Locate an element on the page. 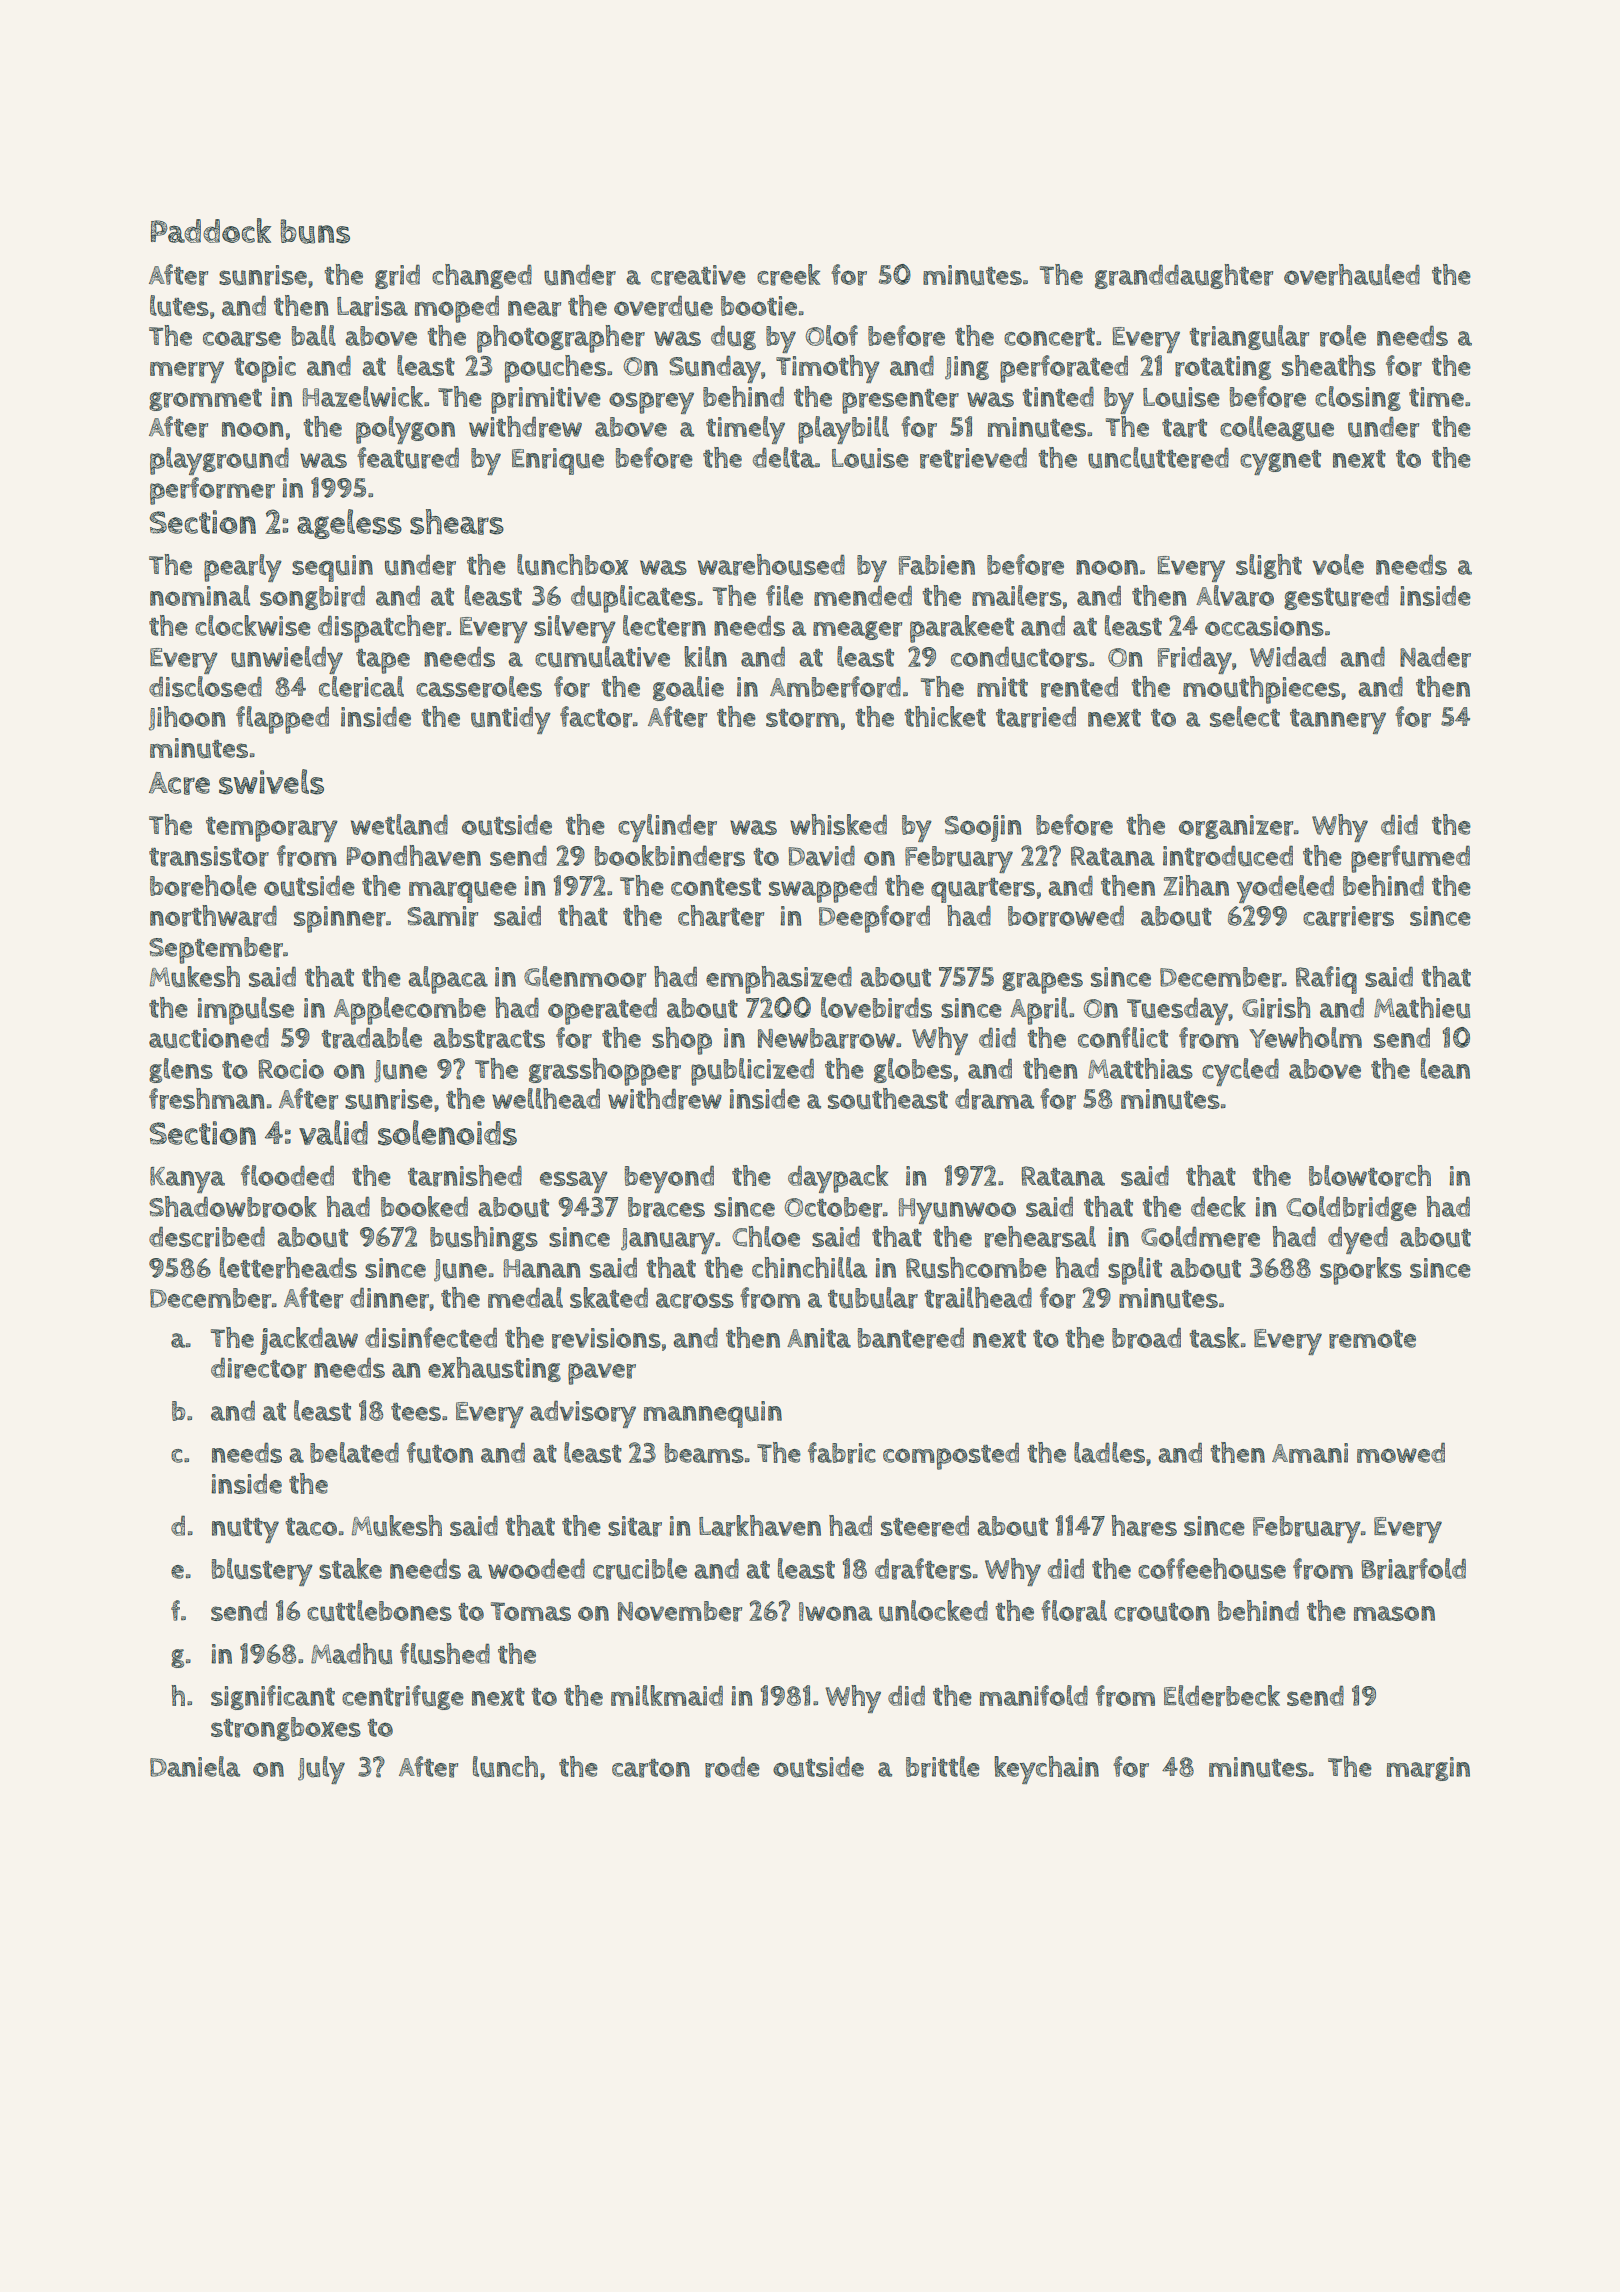 The width and height of the image is (1620, 2292). deck is located at coordinates (1218, 1206).
